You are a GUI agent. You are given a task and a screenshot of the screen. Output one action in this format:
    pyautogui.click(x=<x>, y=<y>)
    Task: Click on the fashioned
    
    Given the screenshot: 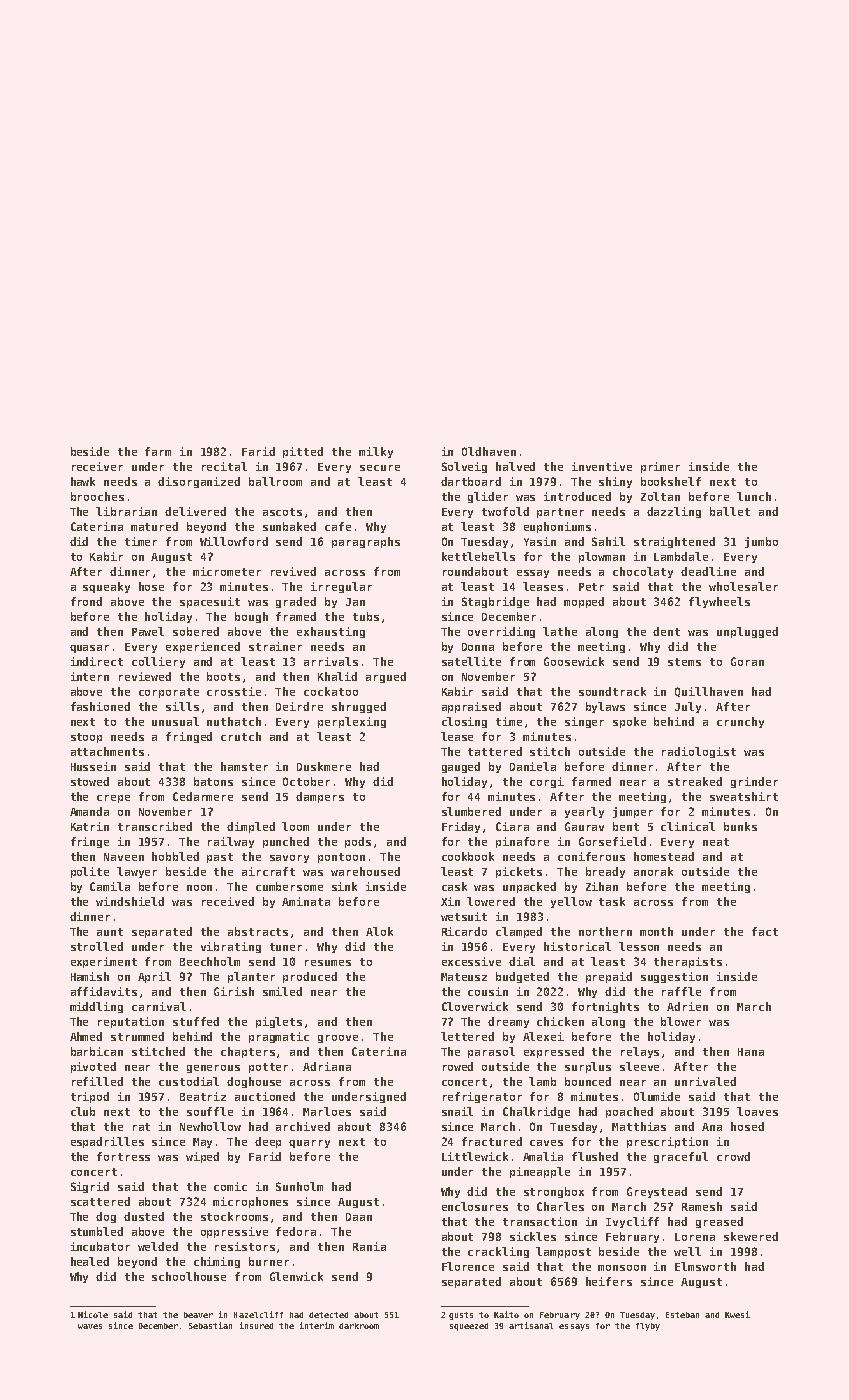 What is the action you would take?
    pyautogui.click(x=100, y=706)
